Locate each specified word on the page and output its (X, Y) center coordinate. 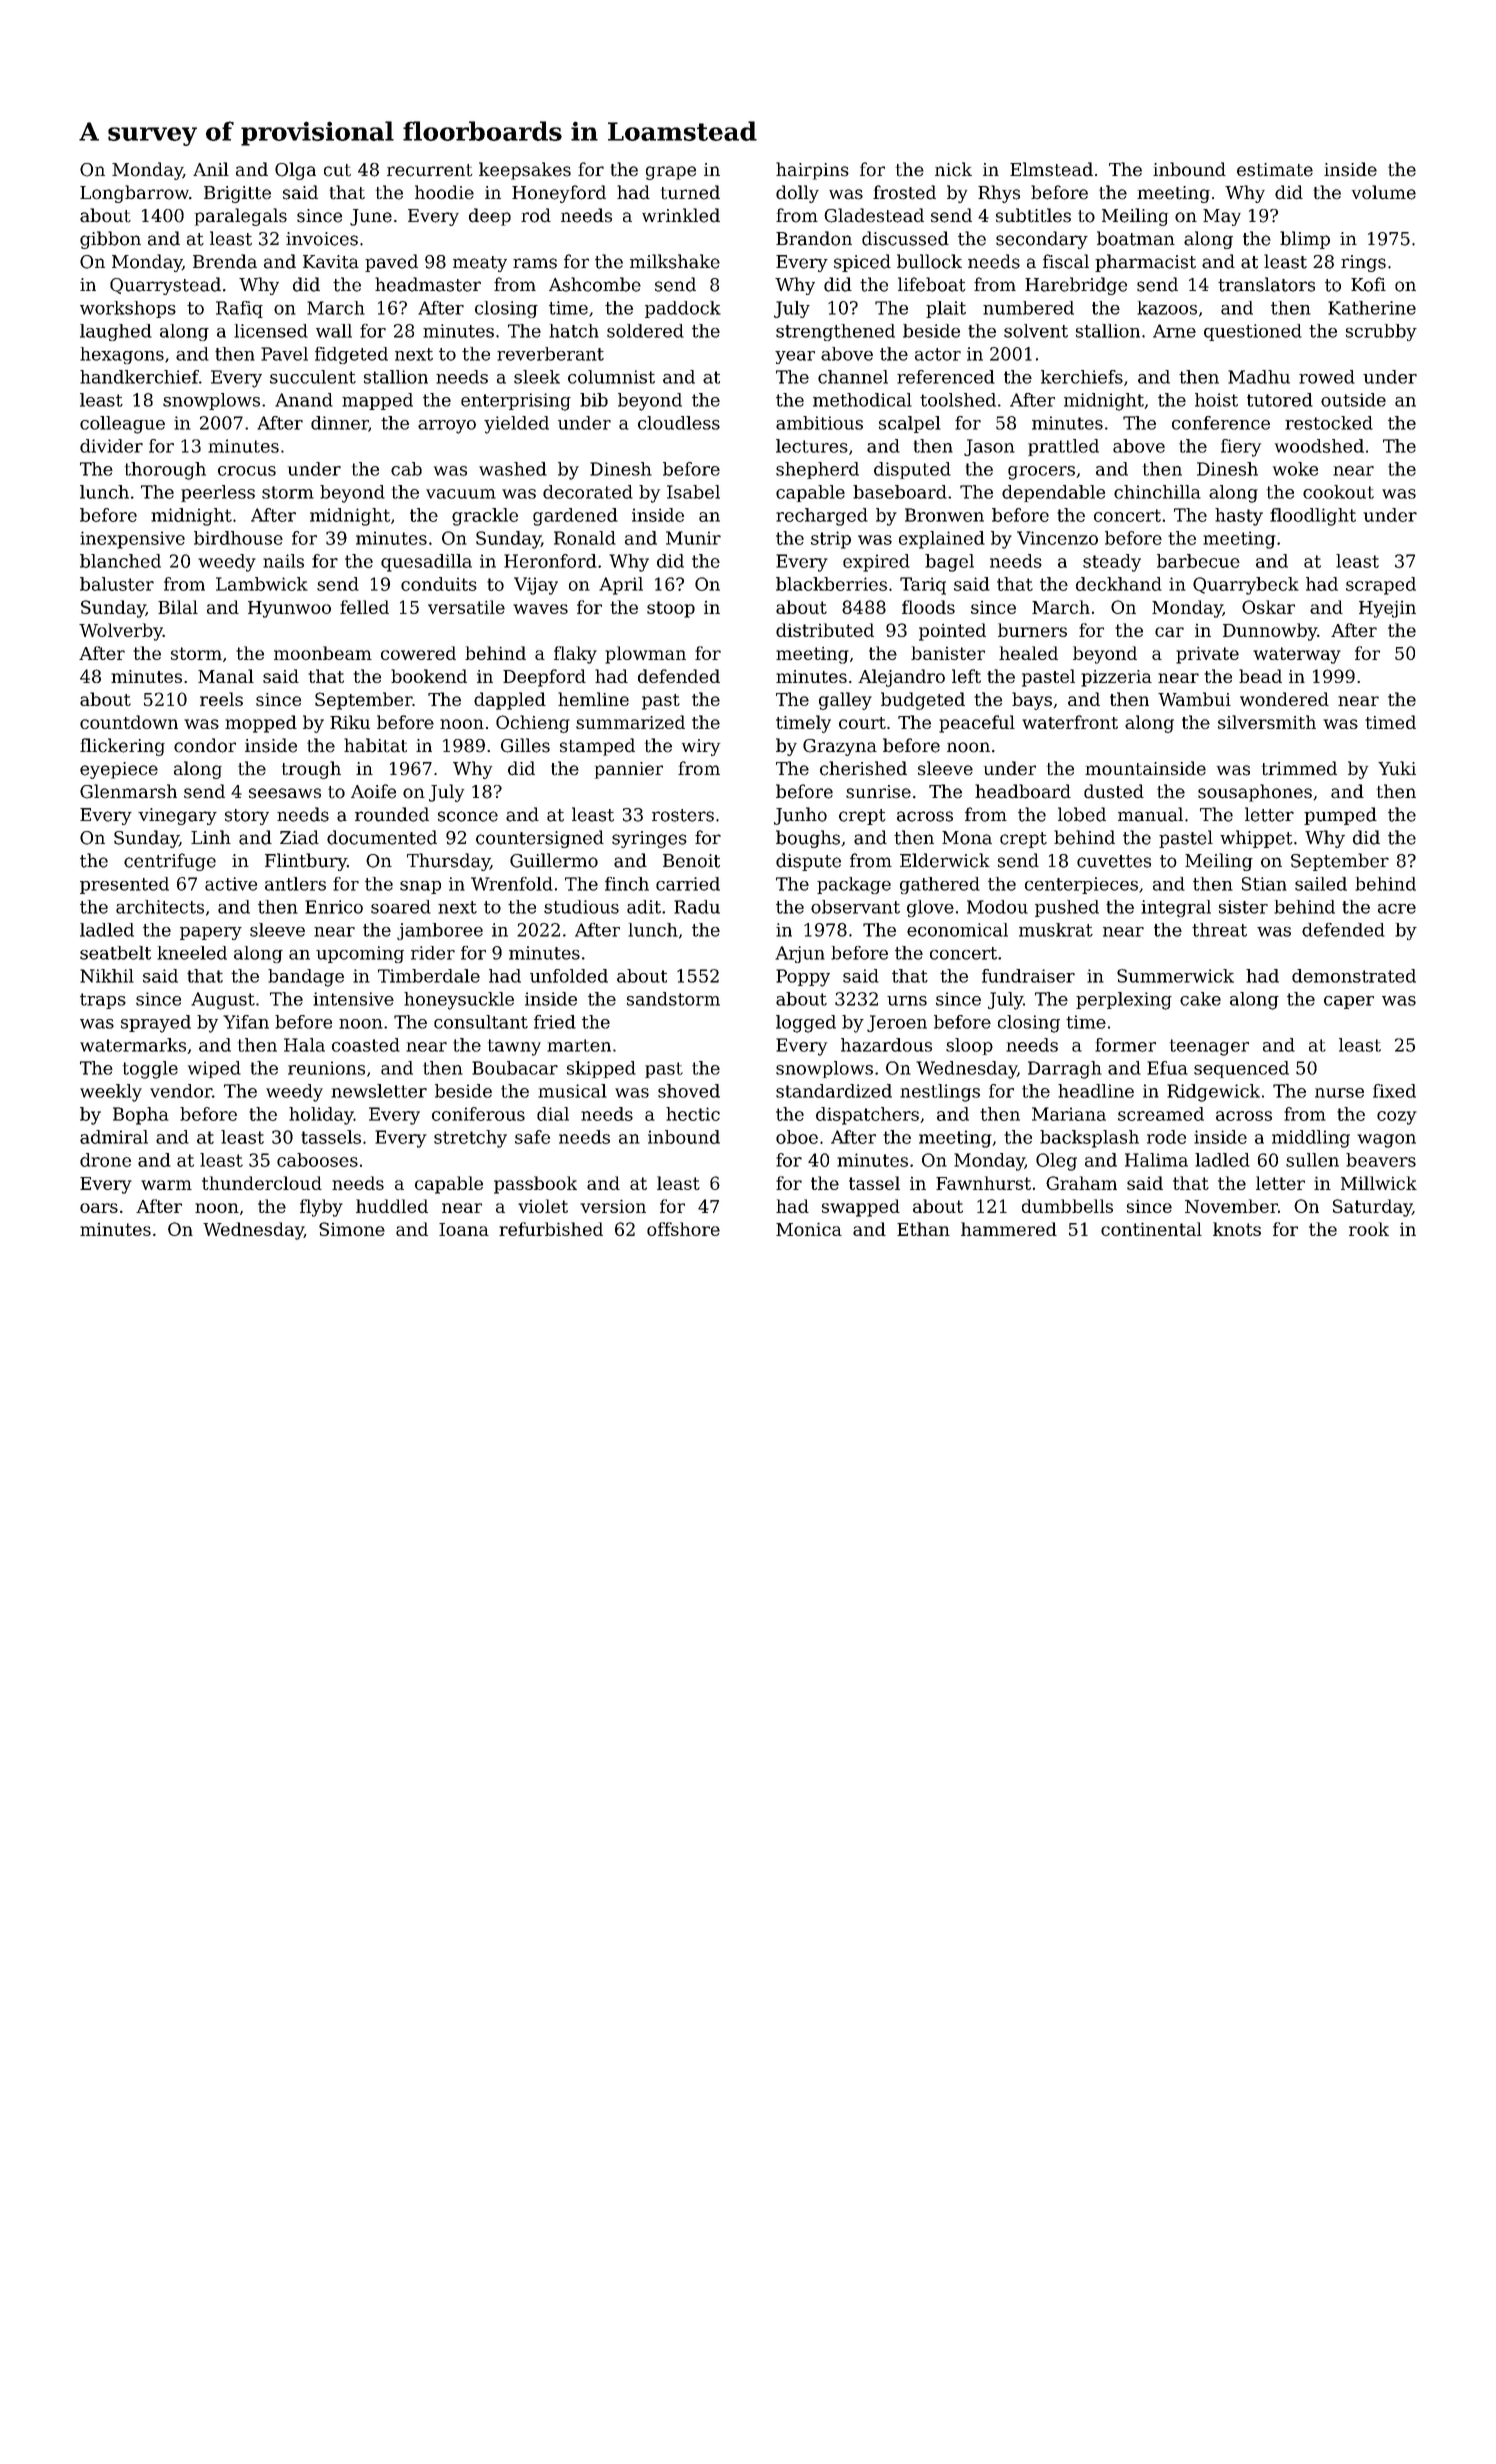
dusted (1114, 791)
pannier (629, 770)
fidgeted (351, 355)
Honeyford (559, 194)
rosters (683, 815)
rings (1363, 263)
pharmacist (1145, 263)
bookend (429, 676)
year (795, 357)
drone (105, 1160)
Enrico (334, 907)
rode (1166, 1137)
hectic (693, 1114)
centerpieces (1081, 885)
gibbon (110, 240)
